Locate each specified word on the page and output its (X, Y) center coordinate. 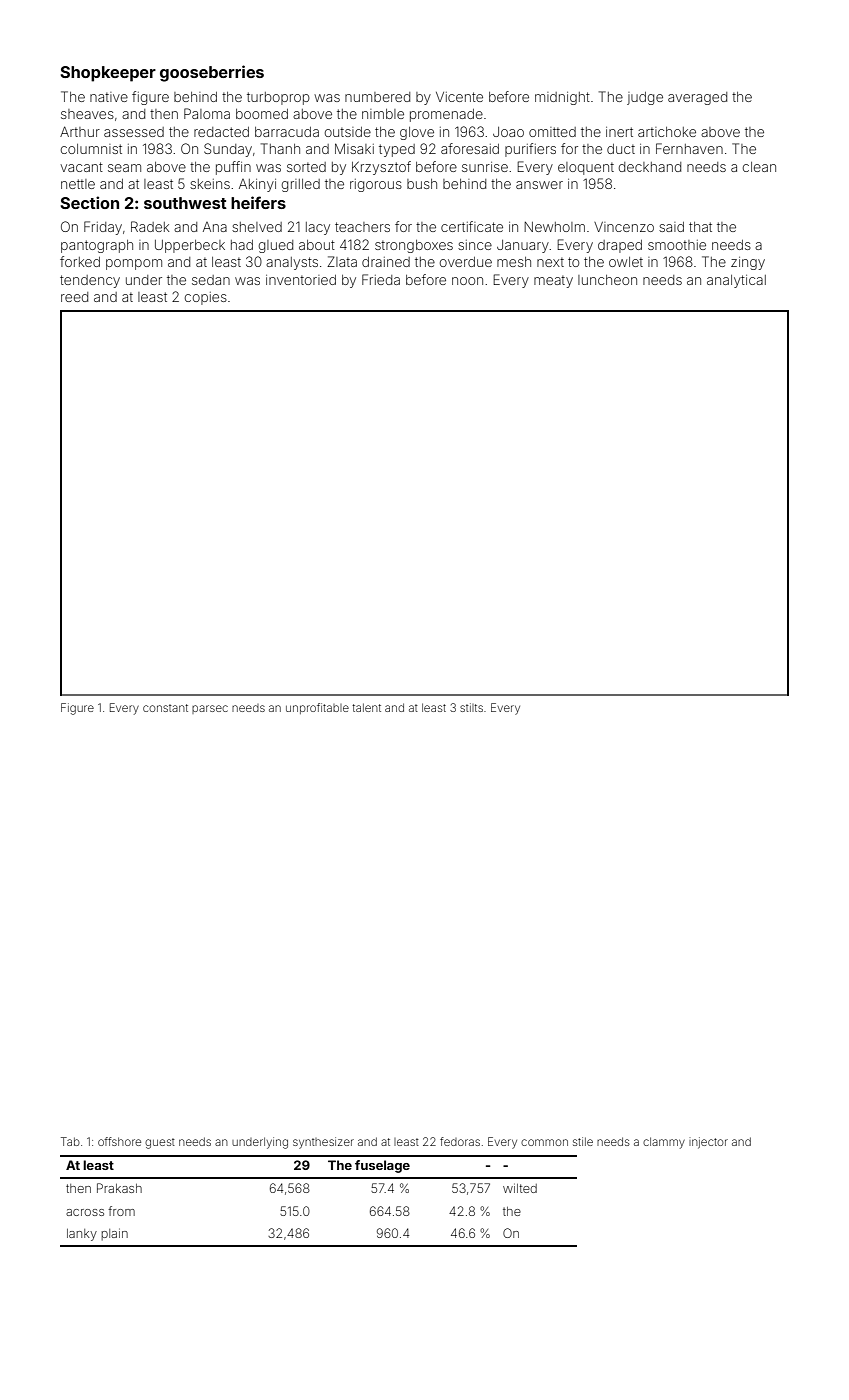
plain (114, 1234)
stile (583, 1141)
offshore (119, 1141)
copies (206, 298)
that (700, 227)
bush (422, 184)
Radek (150, 226)
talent (366, 707)
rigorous (376, 185)
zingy (748, 263)
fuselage (382, 1166)
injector (708, 1143)
